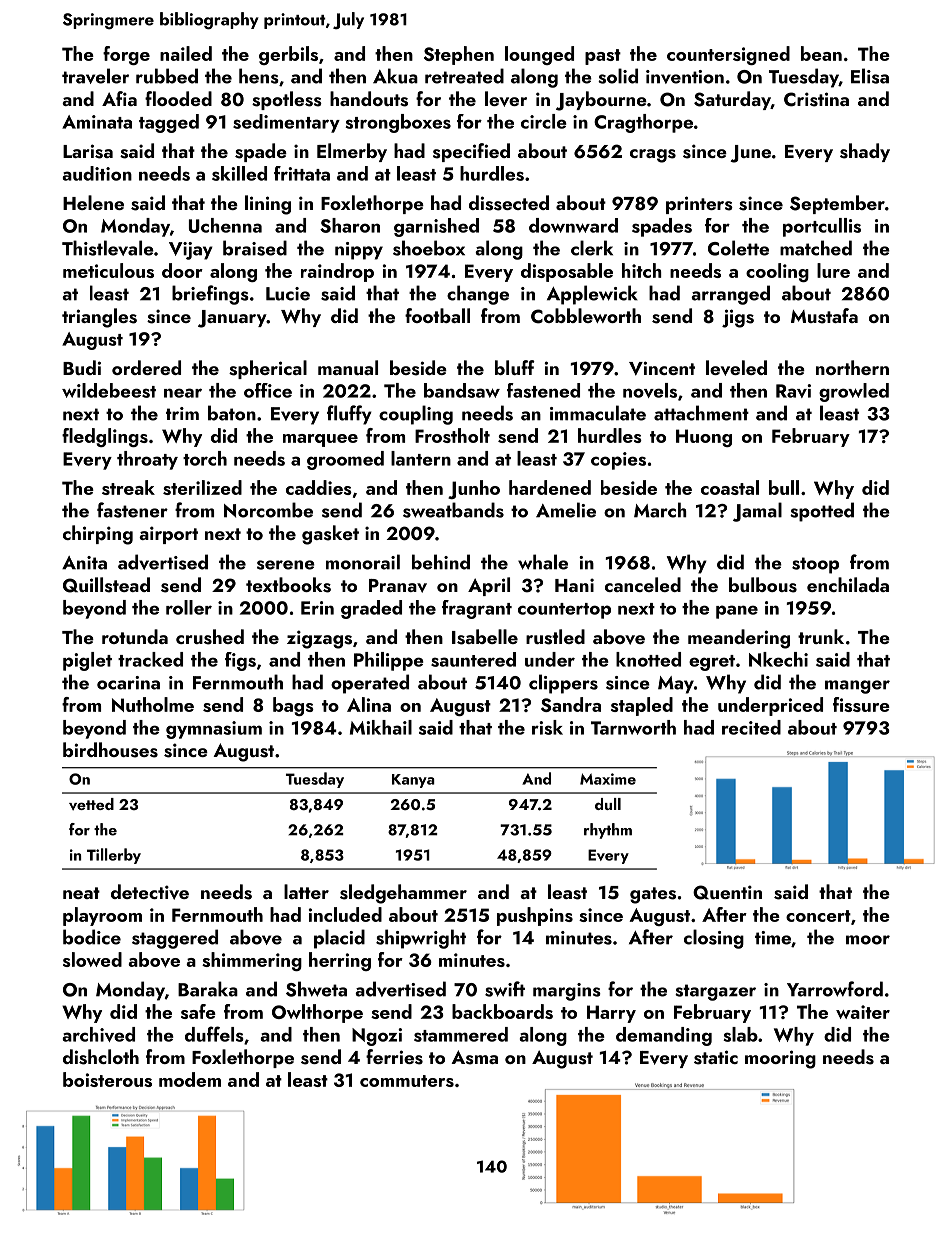 The image size is (952, 1233). What do you see at coordinates (87, 661) in the page?
I see `piglet` at bounding box center [87, 661].
